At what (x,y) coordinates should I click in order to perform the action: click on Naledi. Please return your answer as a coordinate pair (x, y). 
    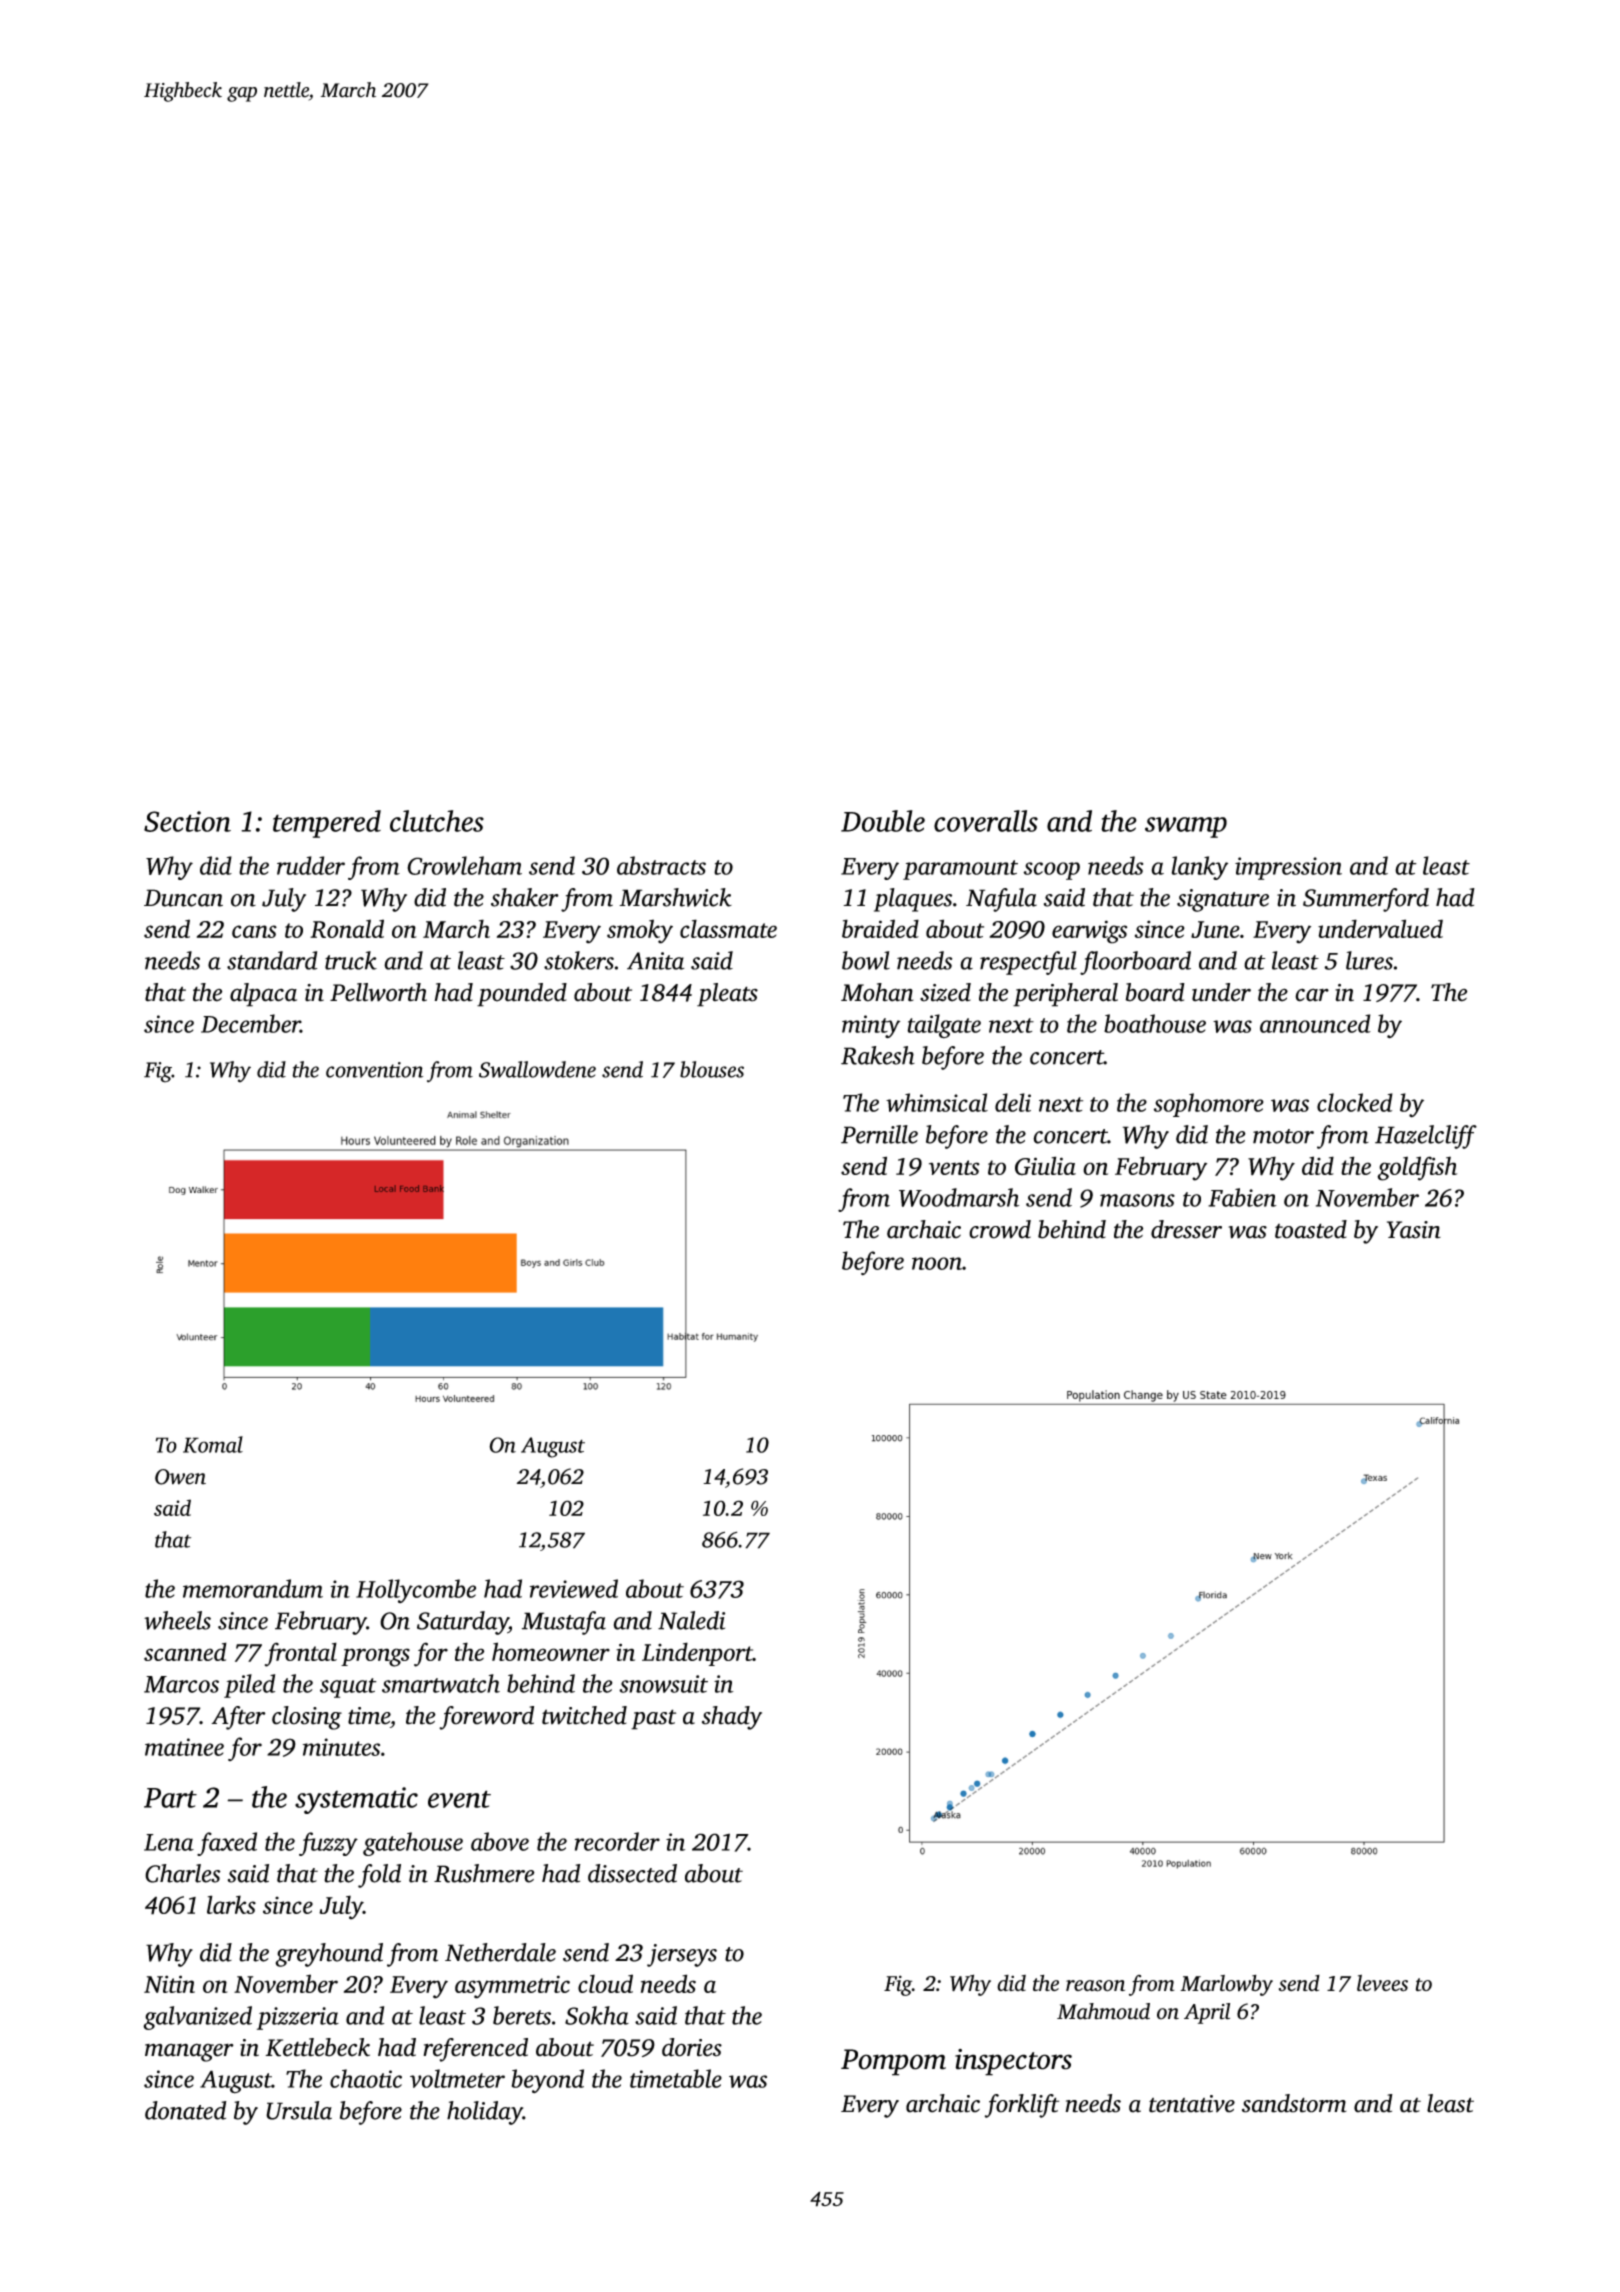
    Looking at the image, I should click on (691, 1620).
